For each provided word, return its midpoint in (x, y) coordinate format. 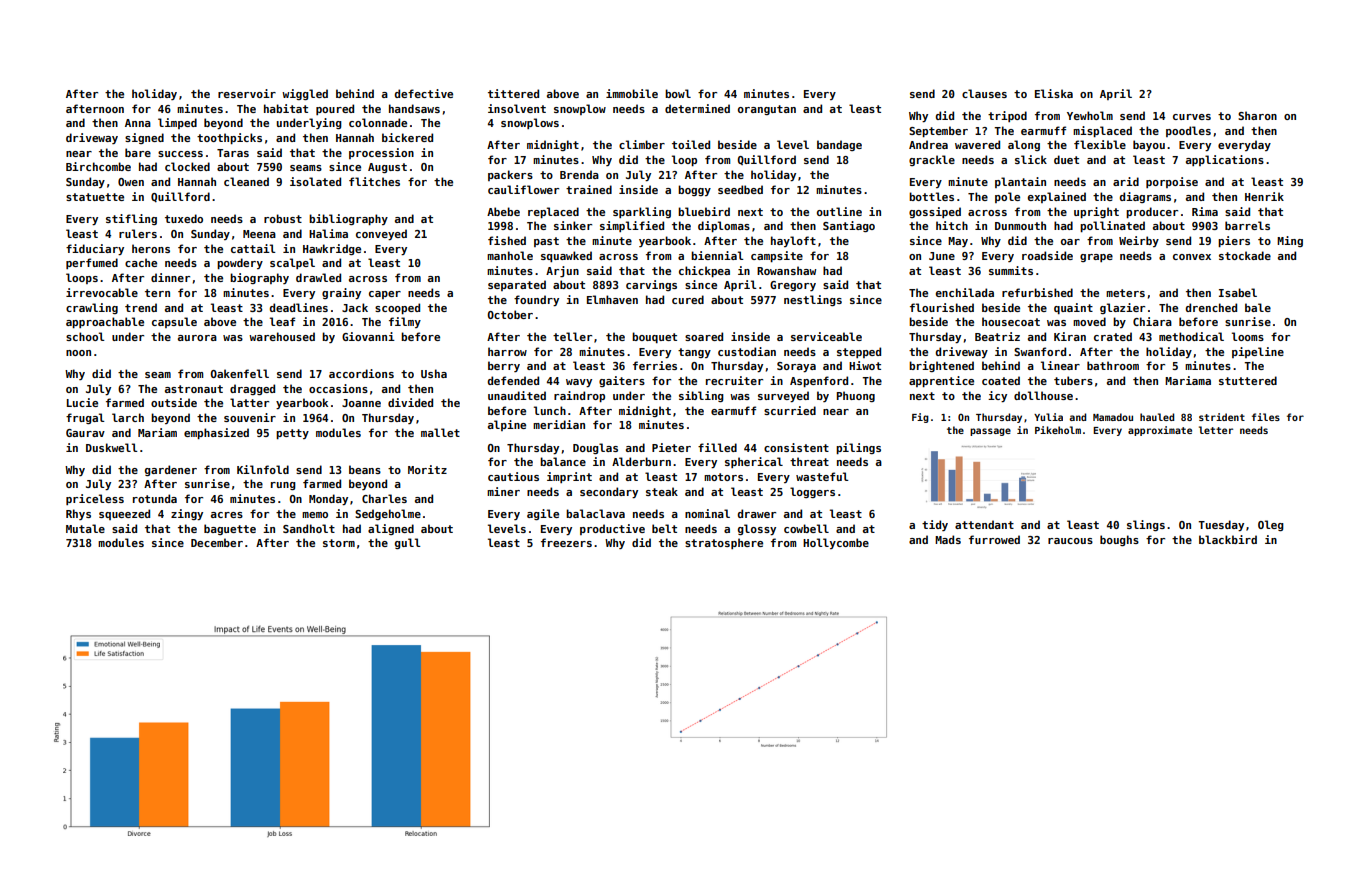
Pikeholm (1058, 430)
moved (1089, 321)
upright (1096, 212)
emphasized (216, 433)
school (85, 336)
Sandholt (309, 528)
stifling (131, 219)
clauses (984, 93)
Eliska (1054, 93)
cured (688, 299)
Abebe (503, 211)
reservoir (247, 93)
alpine (507, 425)
